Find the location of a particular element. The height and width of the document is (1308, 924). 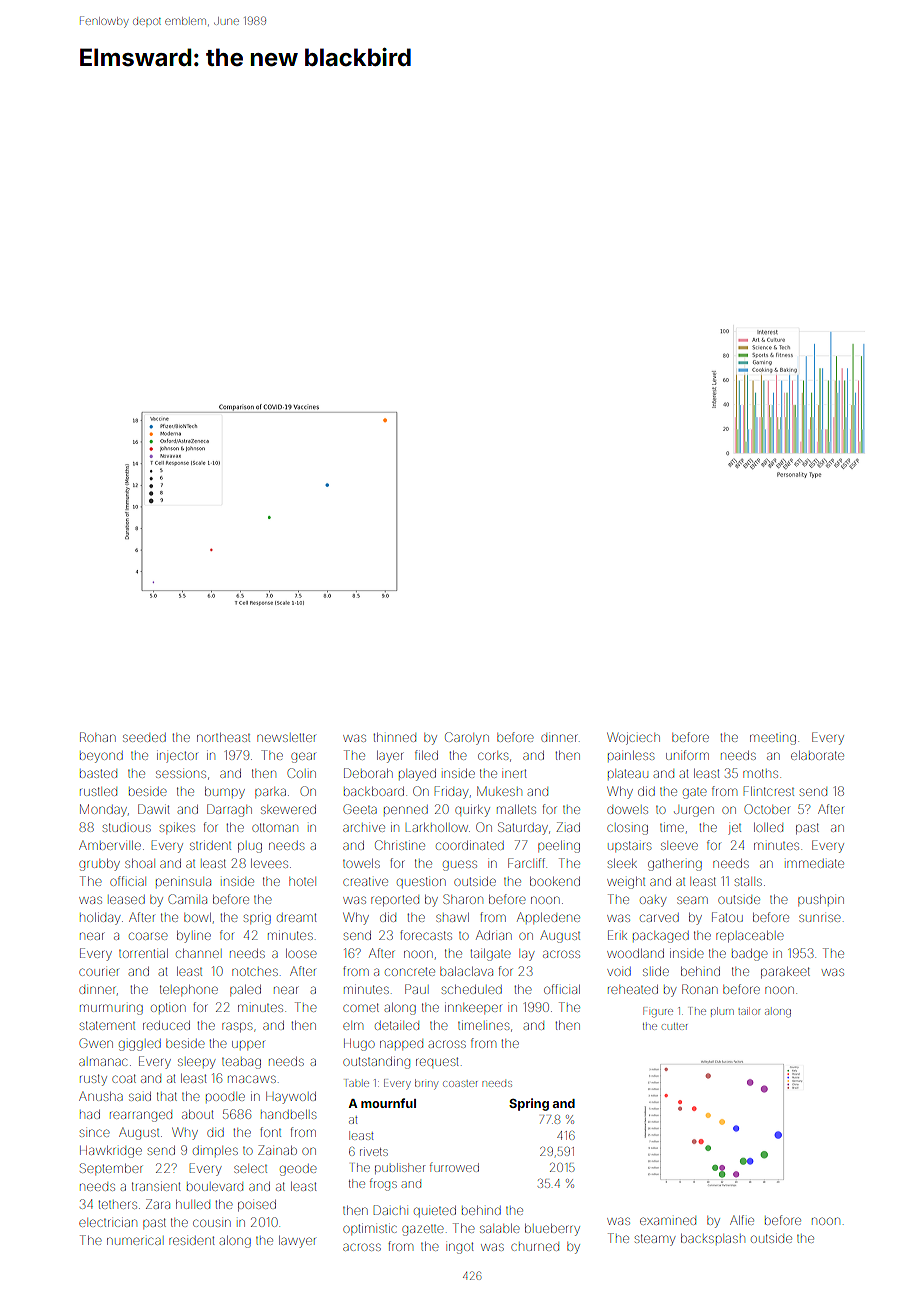

gathering is located at coordinates (675, 865).
